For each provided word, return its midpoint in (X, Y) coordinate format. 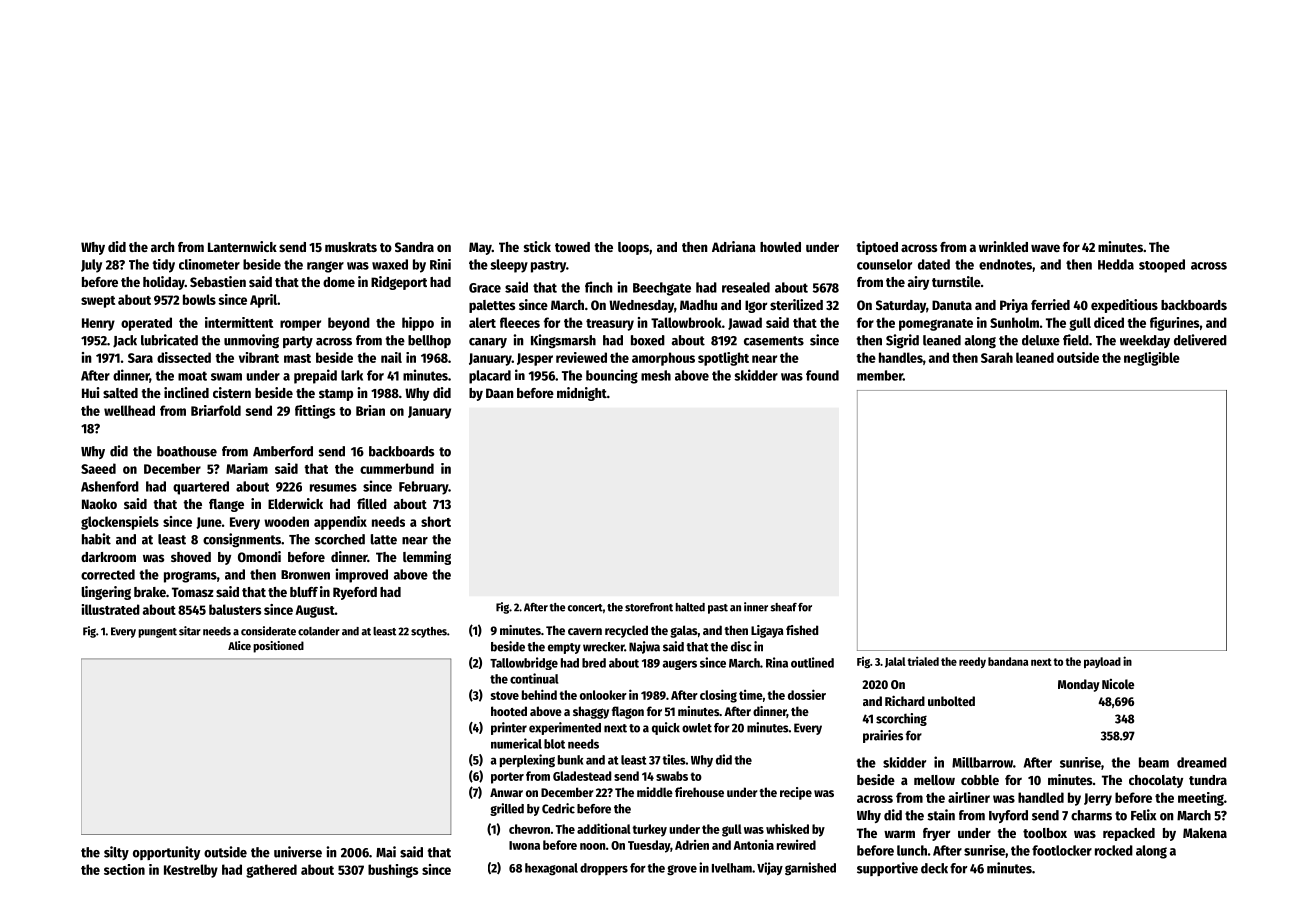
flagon (628, 712)
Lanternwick (242, 246)
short (436, 521)
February (424, 488)
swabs (672, 776)
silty (116, 853)
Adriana (734, 246)
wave (1045, 248)
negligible (1152, 359)
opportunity (166, 853)
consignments (242, 540)
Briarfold (216, 410)
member (880, 375)
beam (1154, 762)
